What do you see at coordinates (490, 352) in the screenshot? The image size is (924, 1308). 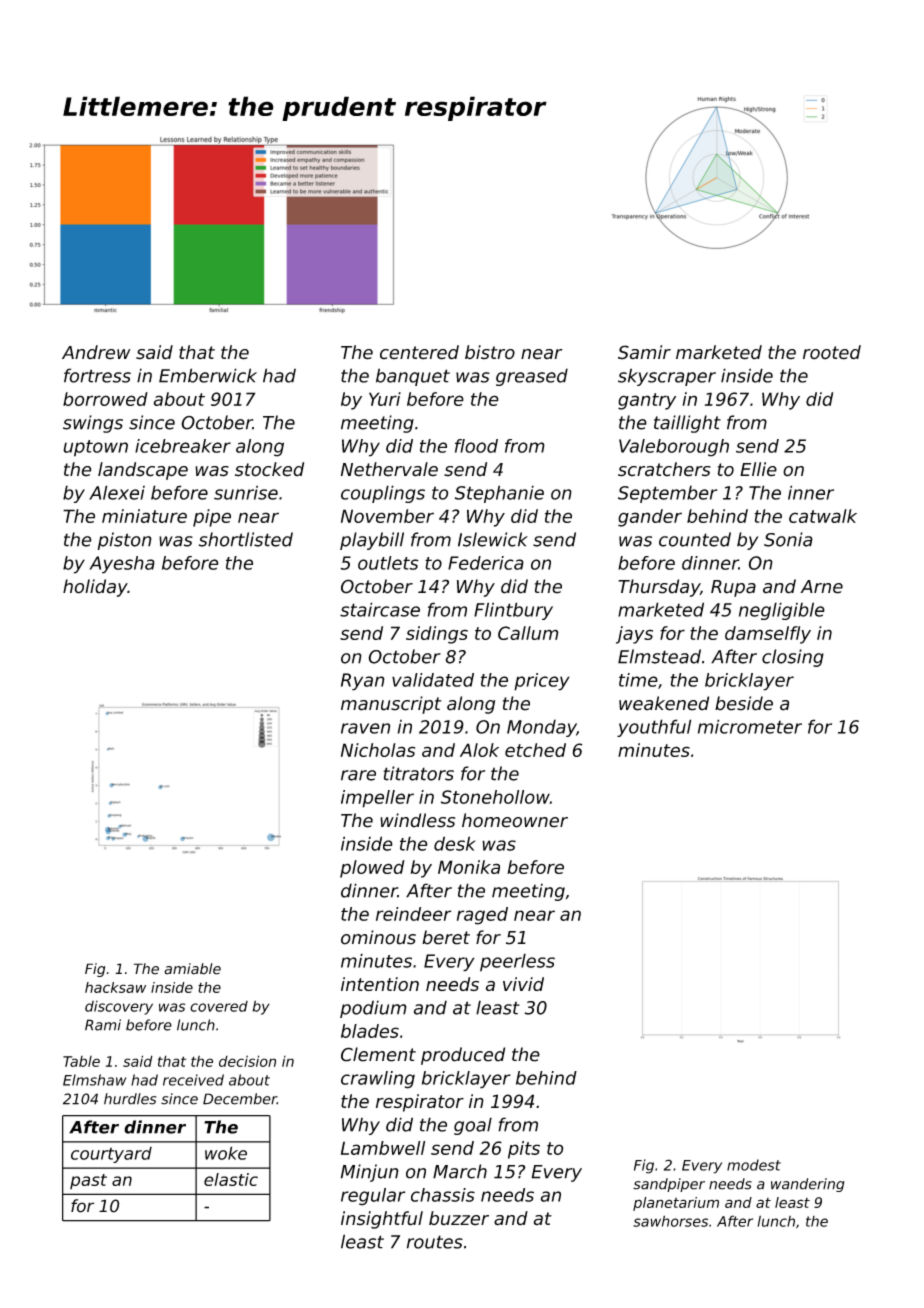 I see `bistro` at bounding box center [490, 352].
